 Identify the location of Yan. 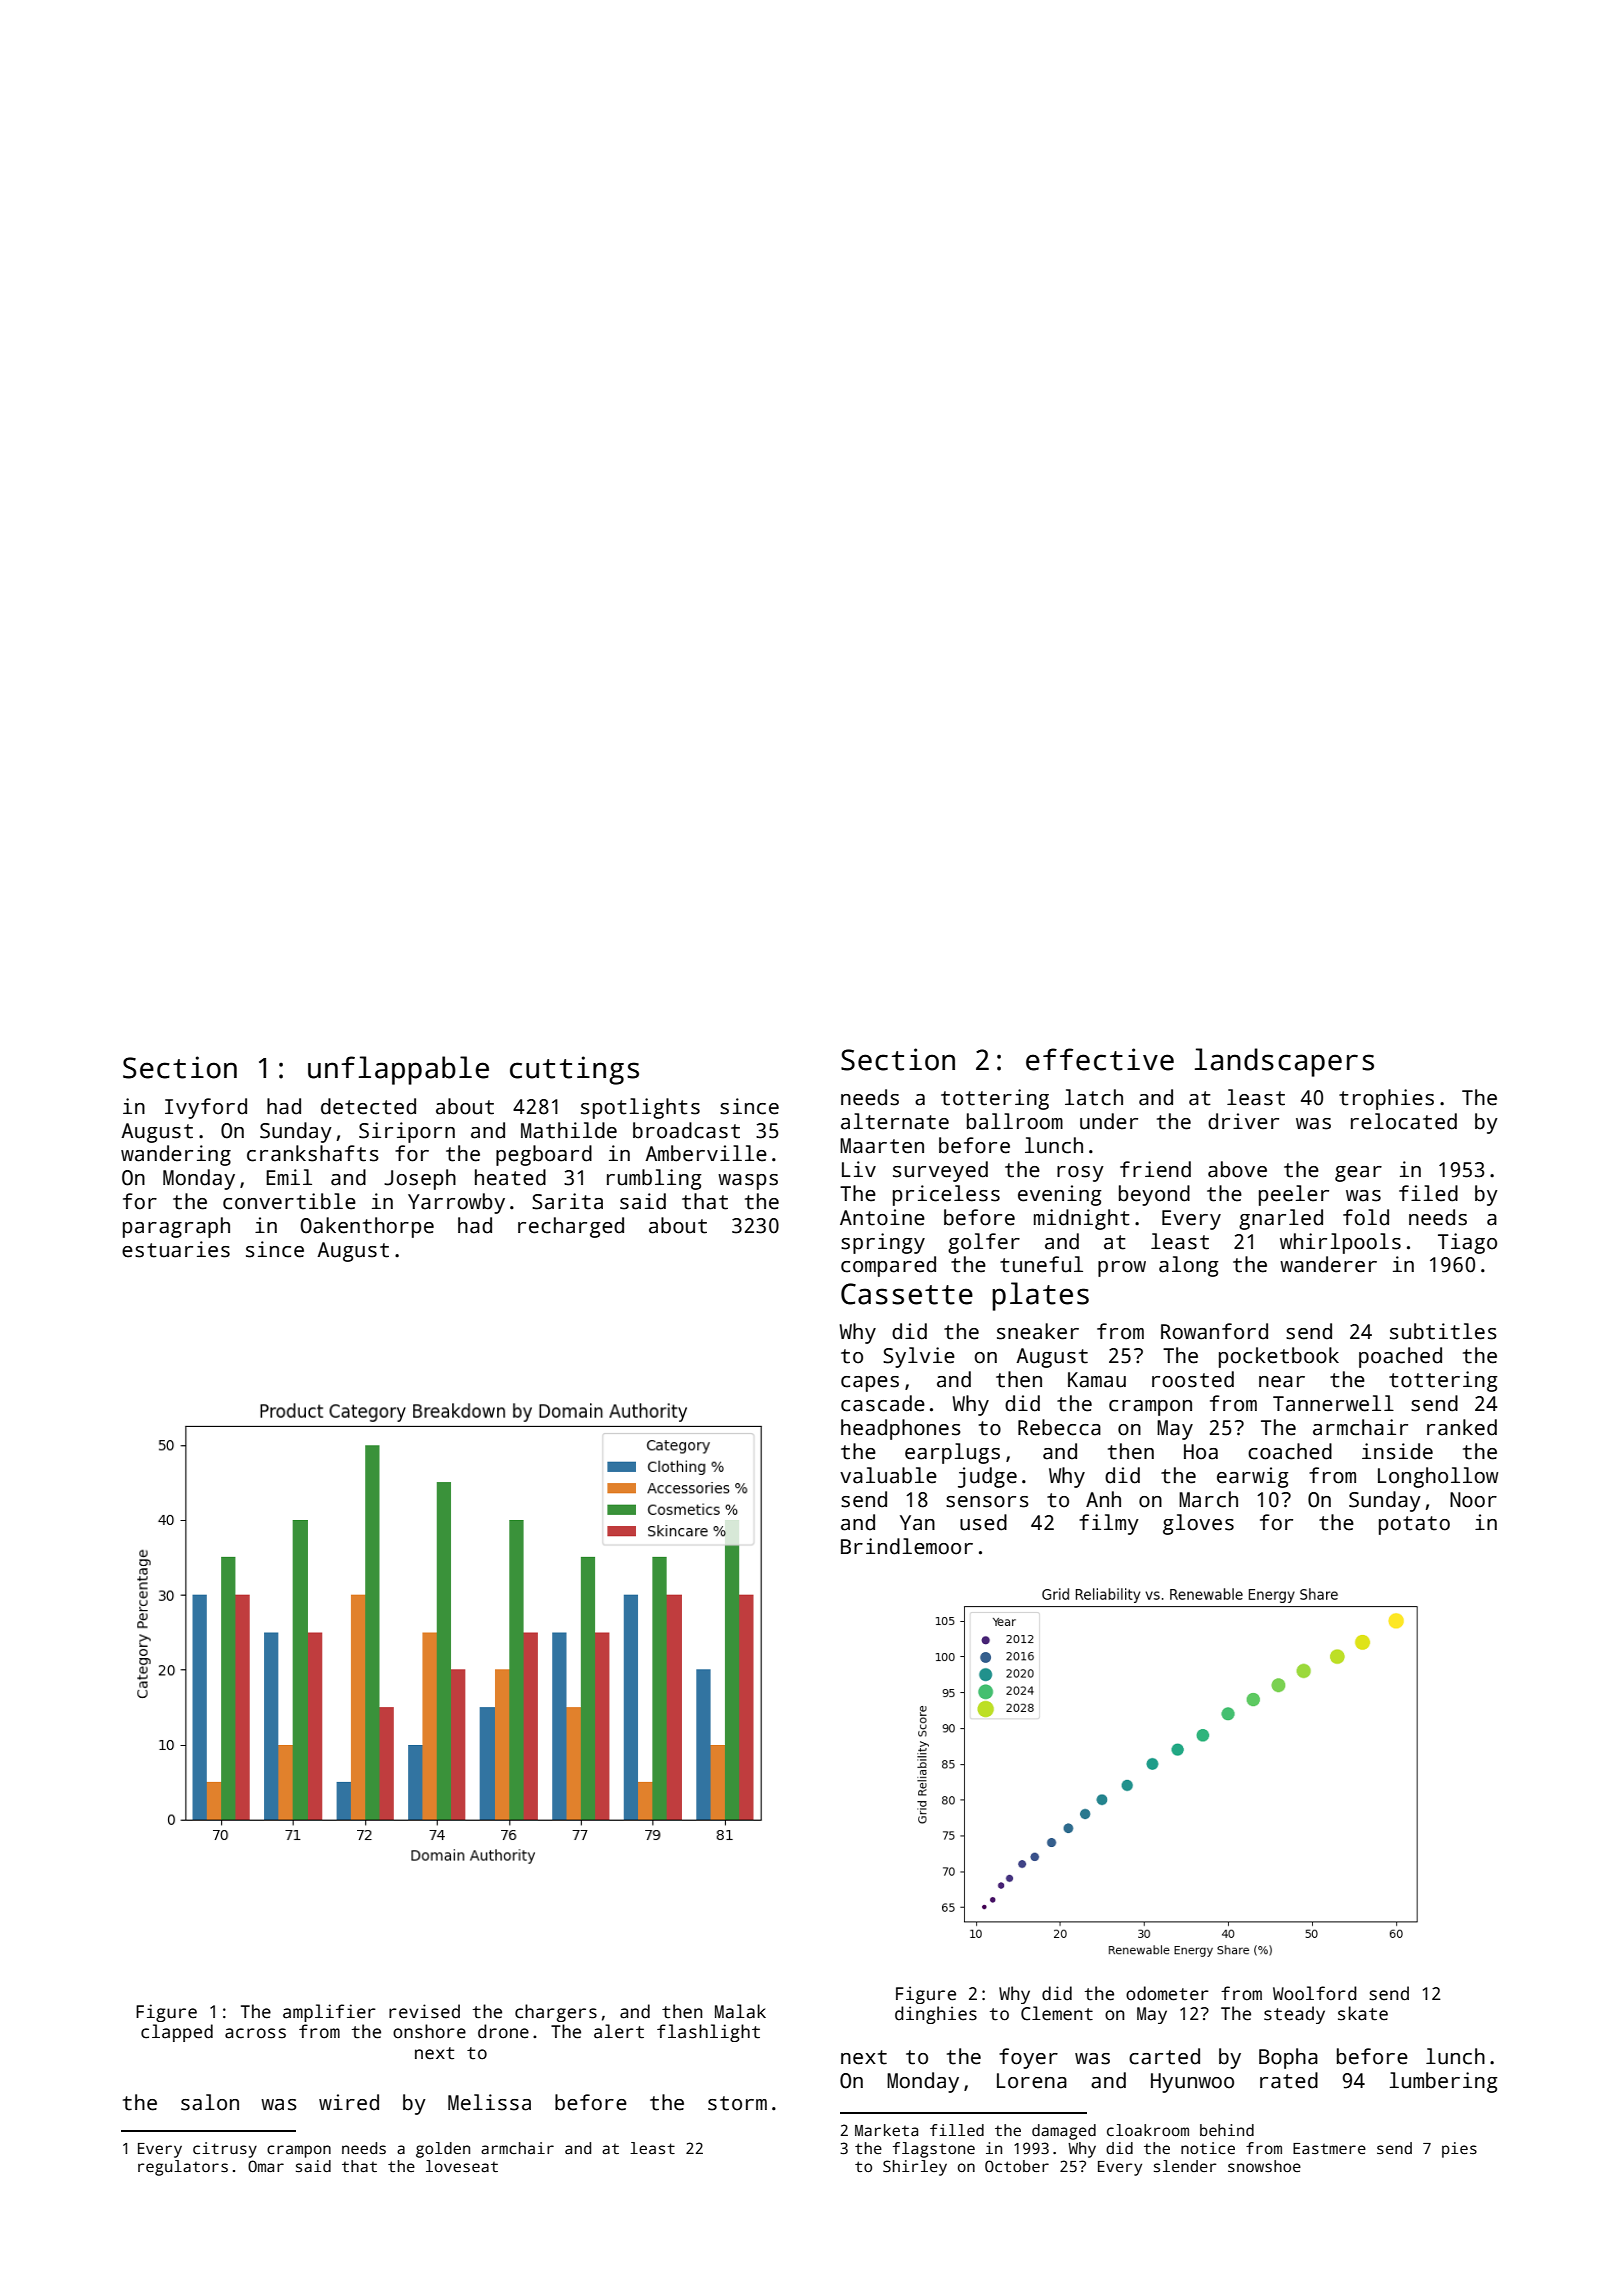
(917, 1523).
